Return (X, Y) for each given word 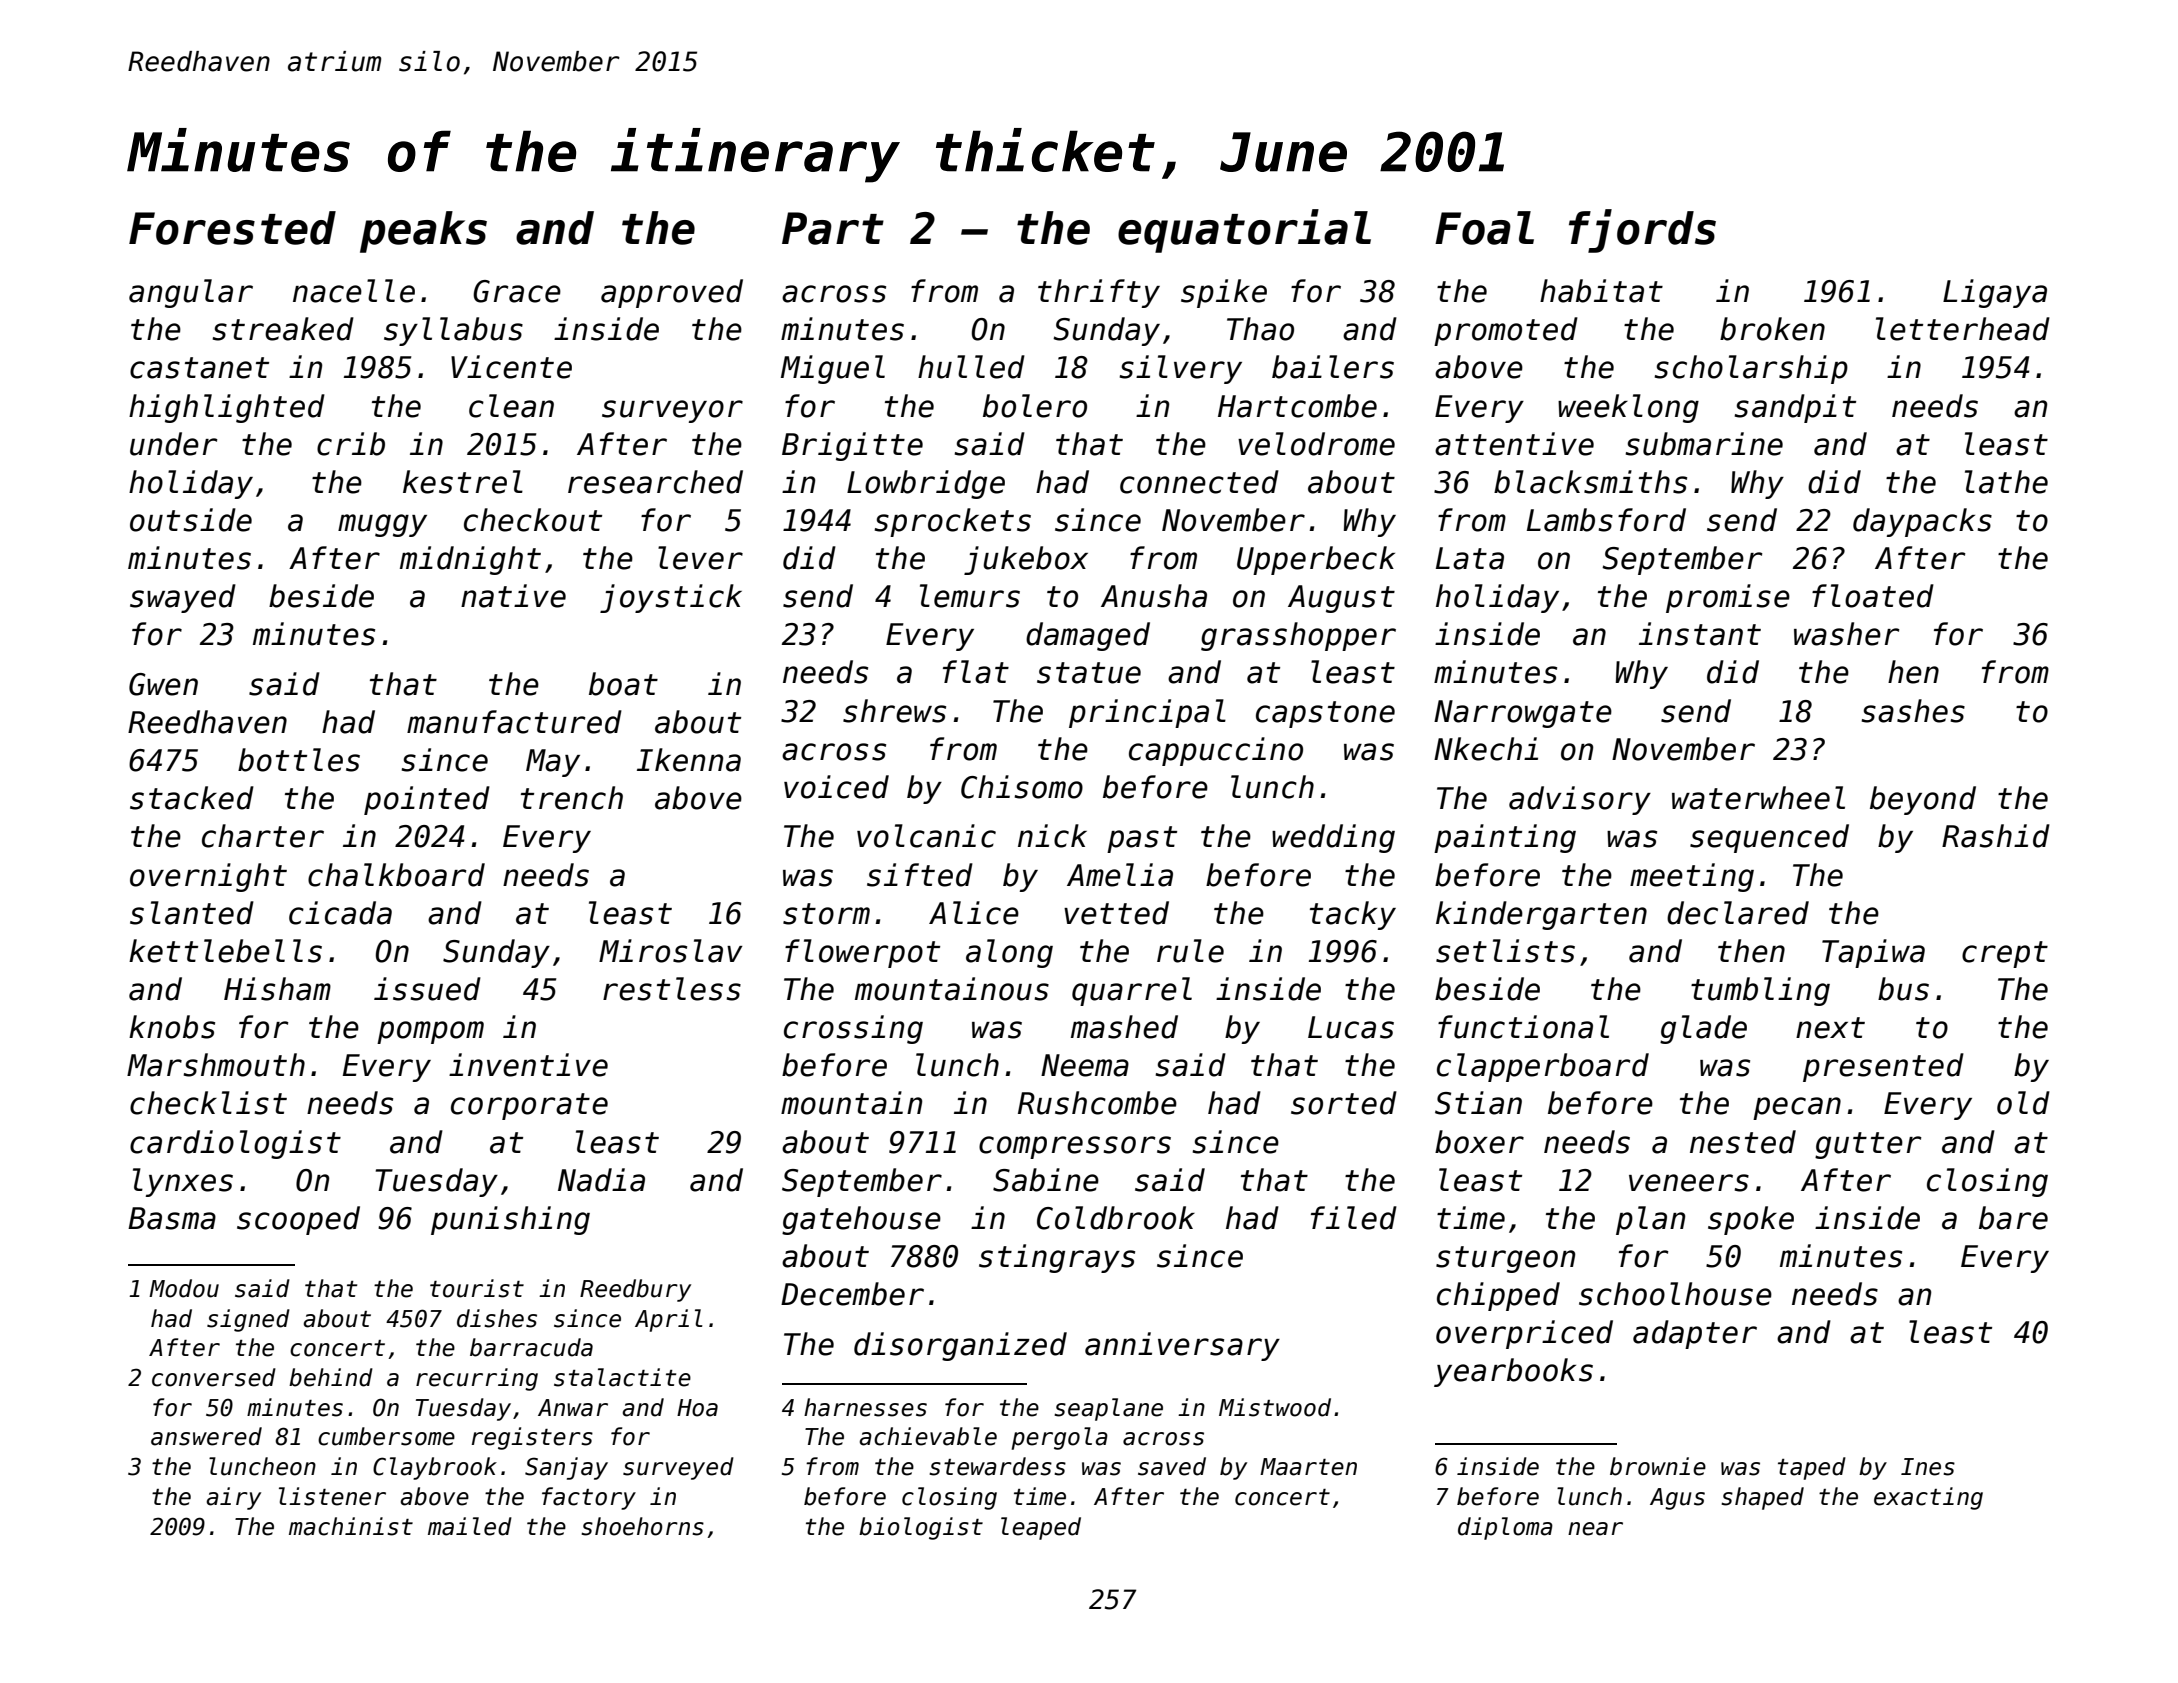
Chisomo (1022, 787)
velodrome (1316, 444)
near (1595, 1529)
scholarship (1751, 369)
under (174, 444)
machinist (351, 1526)
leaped (1041, 1528)
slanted (192, 913)
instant (1700, 634)
